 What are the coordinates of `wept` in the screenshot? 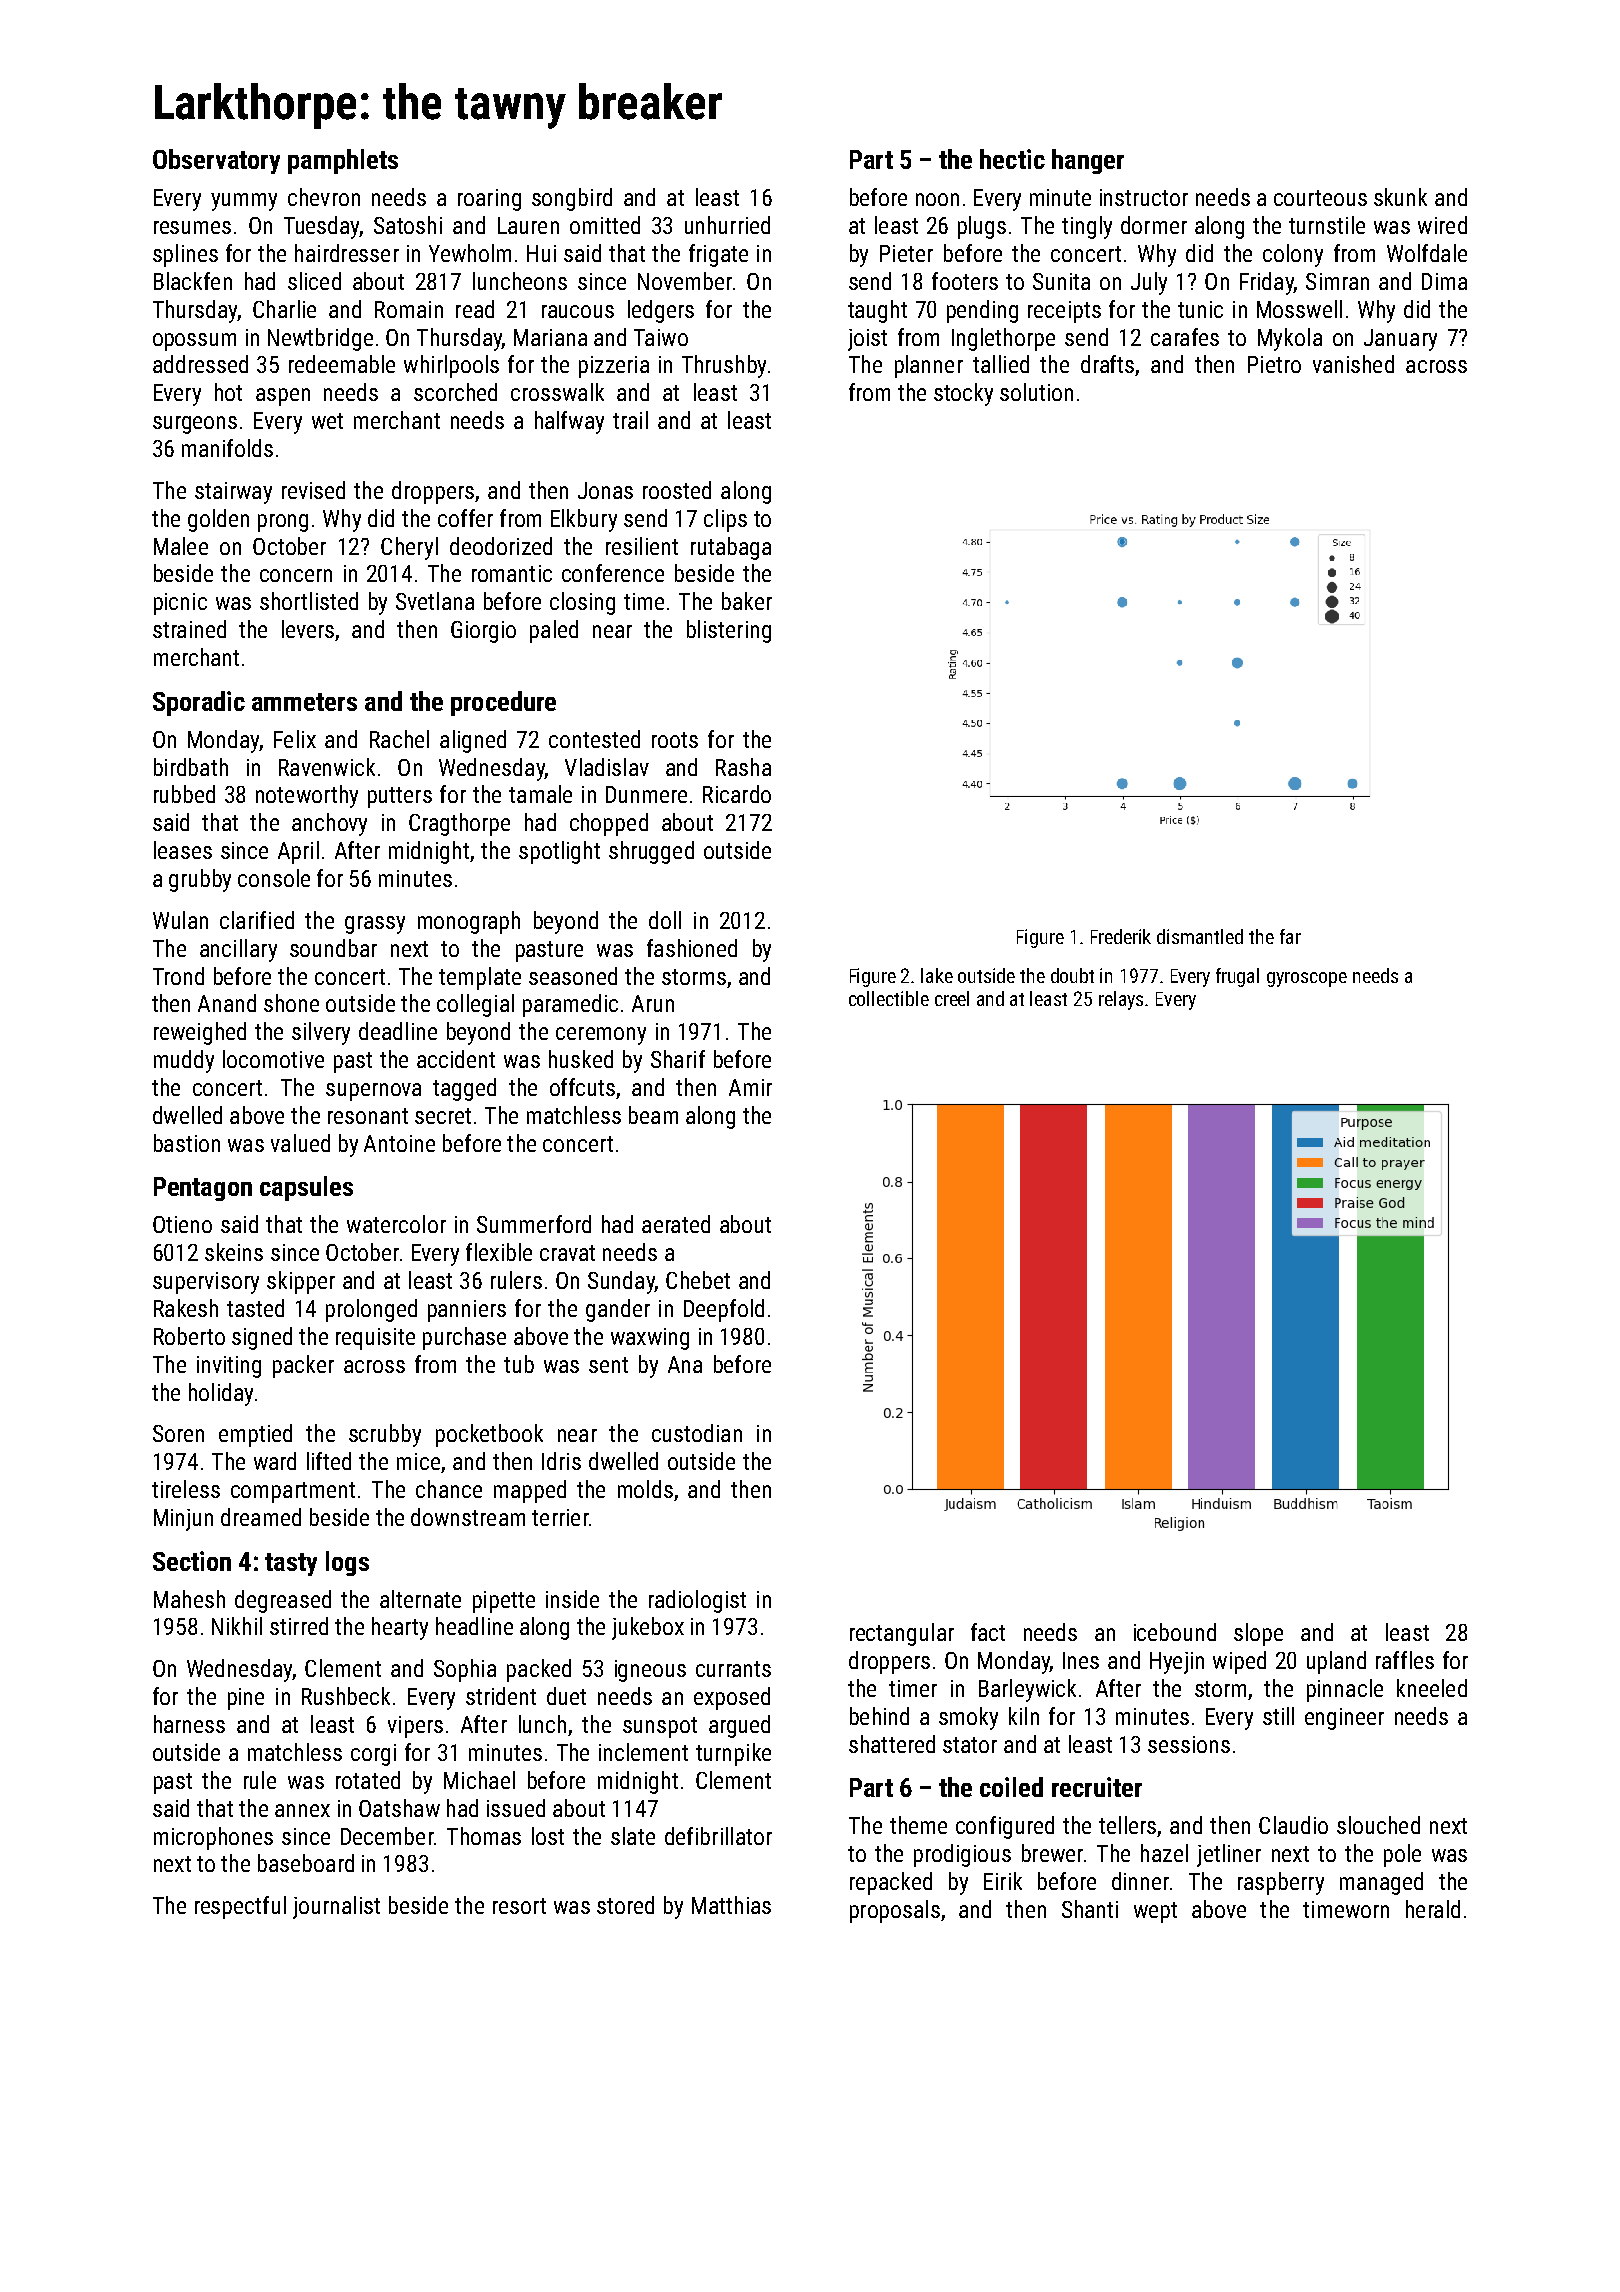 It's located at (1155, 1912).
